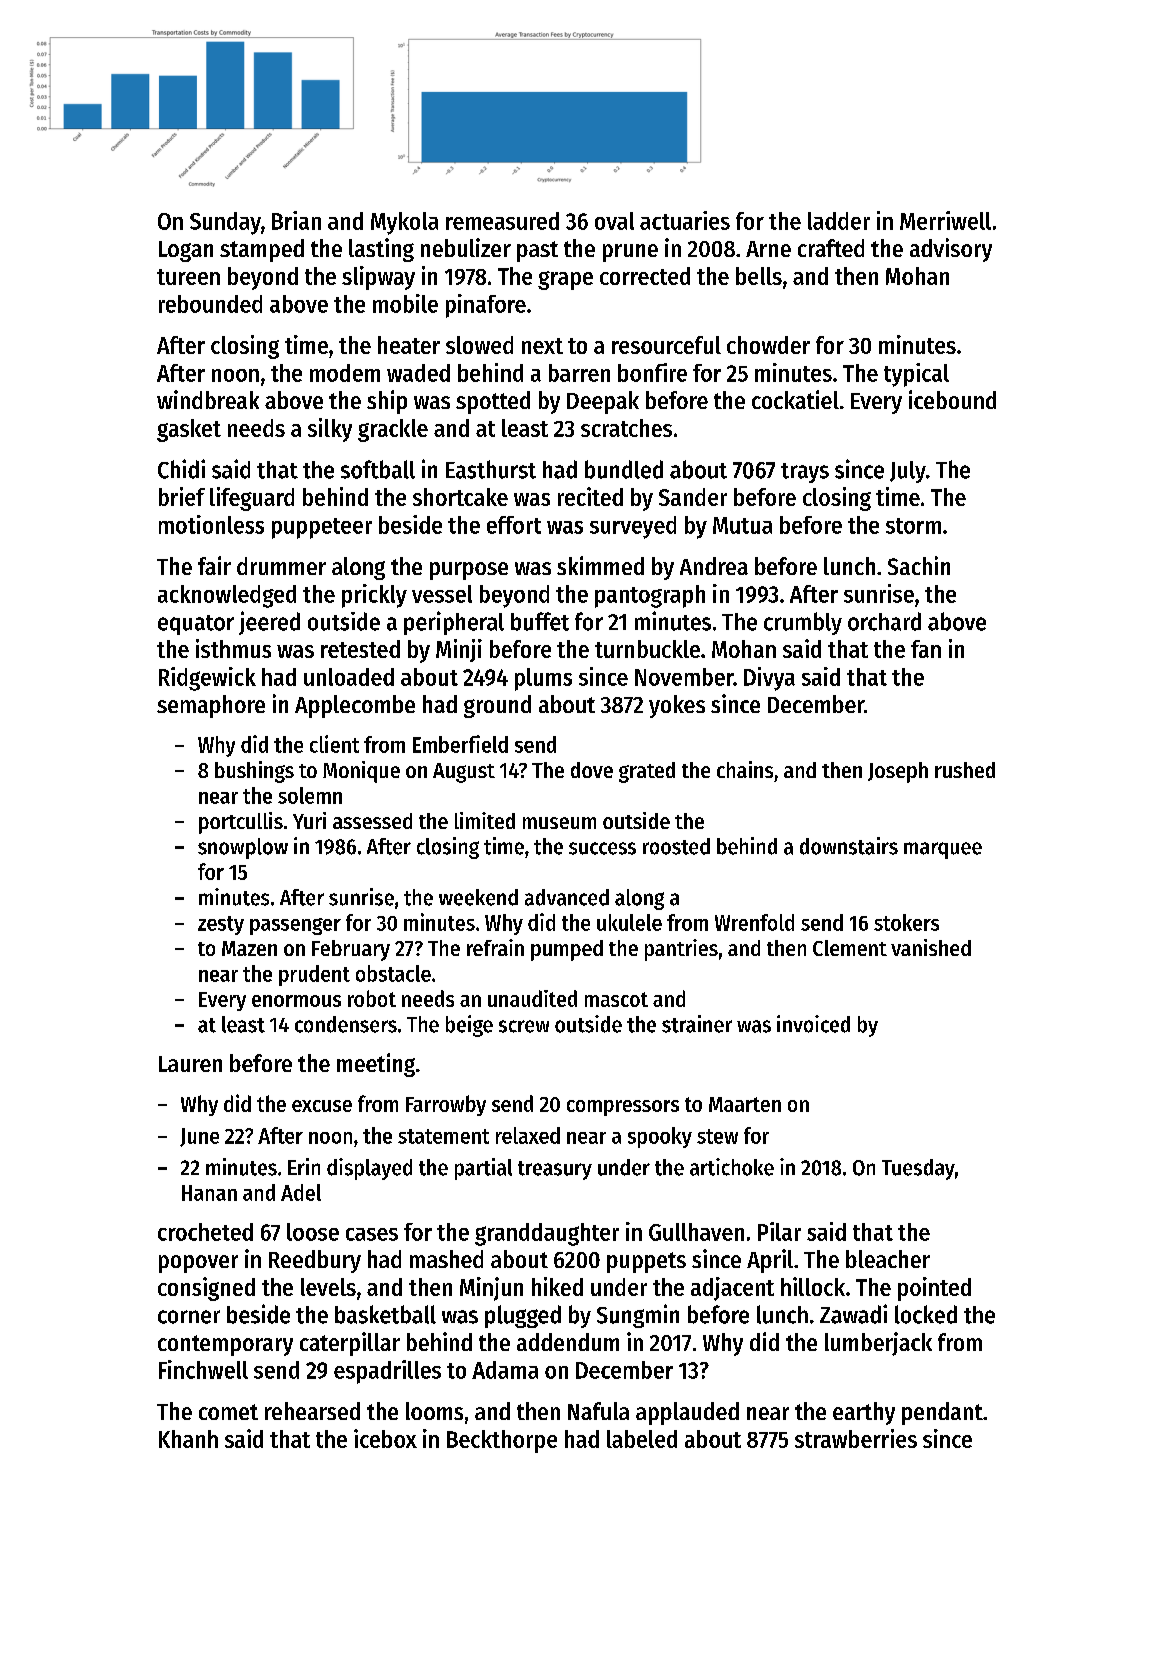  Describe the element at coordinates (369, 1169) in the screenshot. I see `displayed` at that location.
